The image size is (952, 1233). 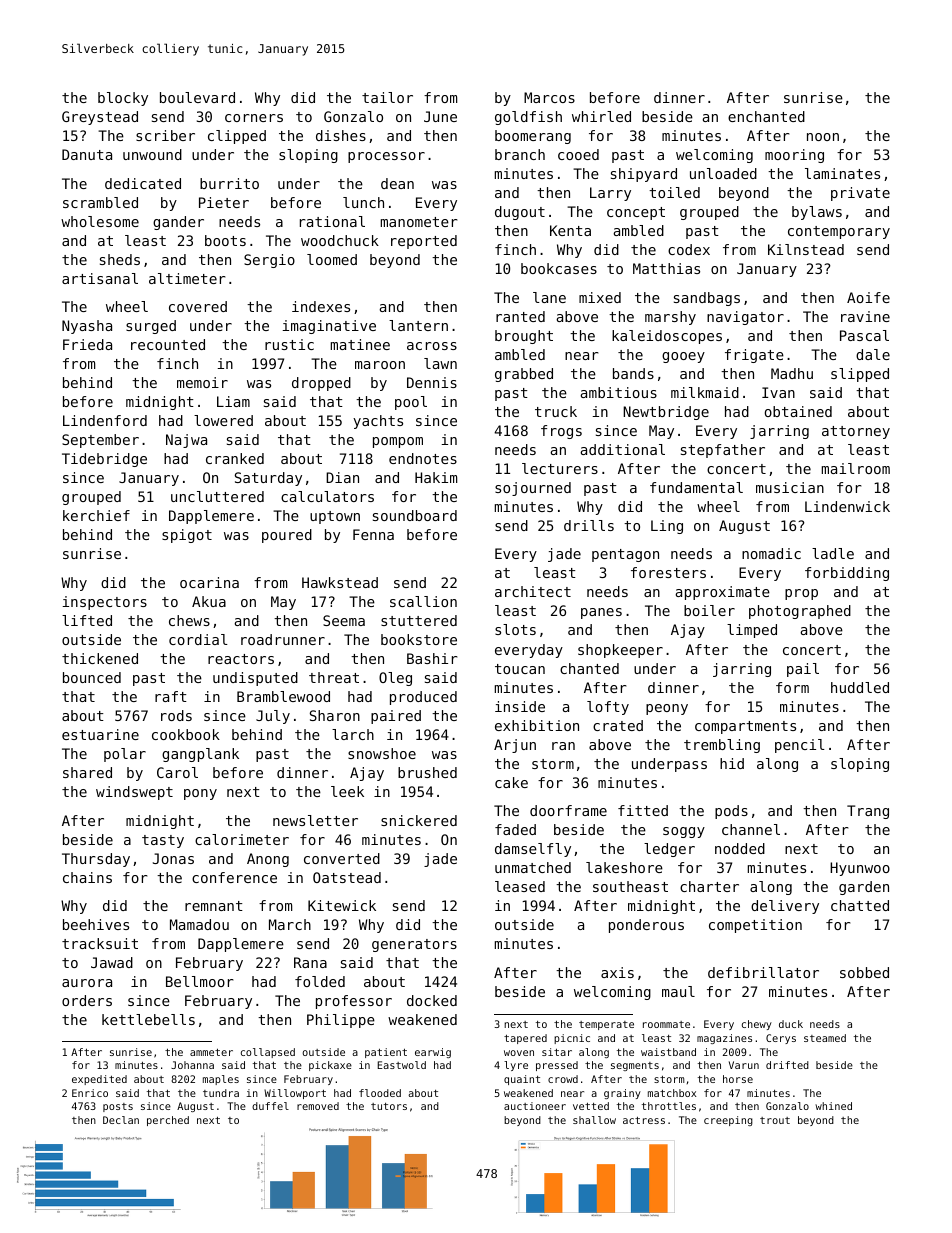 What do you see at coordinates (601, 116) in the page?
I see `whirled` at bounding box center [601, 116].
